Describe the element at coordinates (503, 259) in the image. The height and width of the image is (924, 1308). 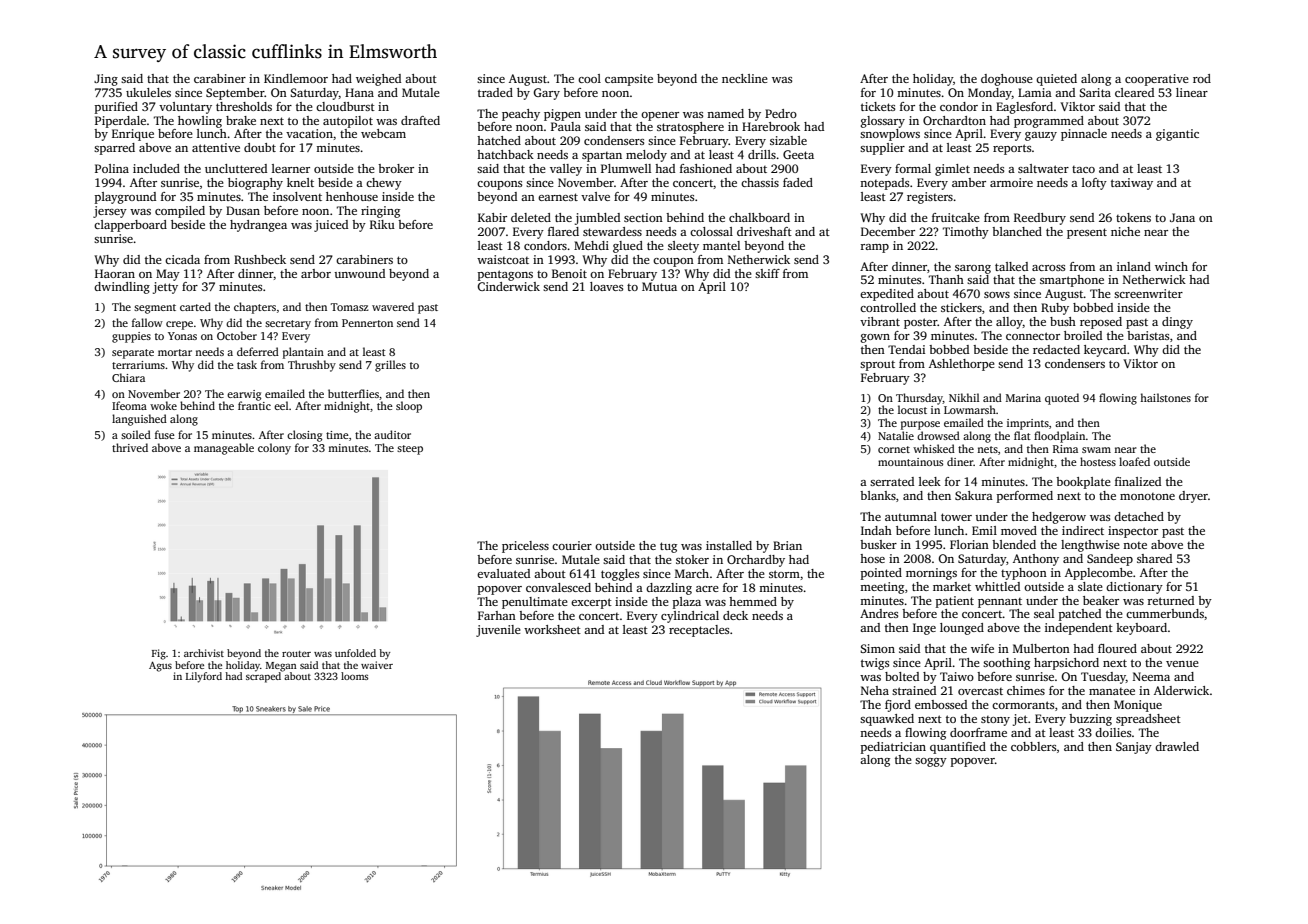
I see `waistcoat` at that location.
